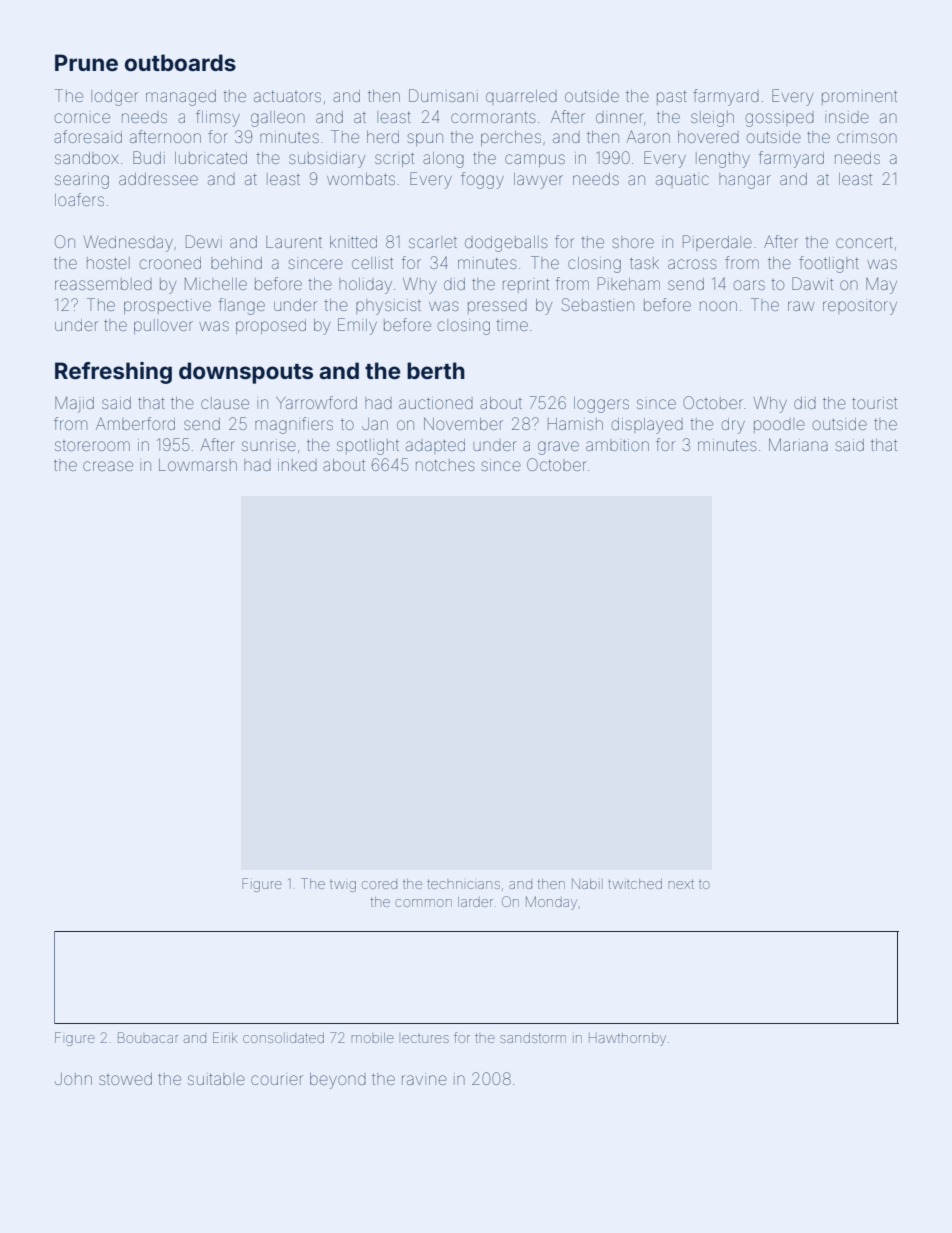  What do you see at coordinates (383, 137) in the image?
I see `herd` at bounding box center [383, 137].
